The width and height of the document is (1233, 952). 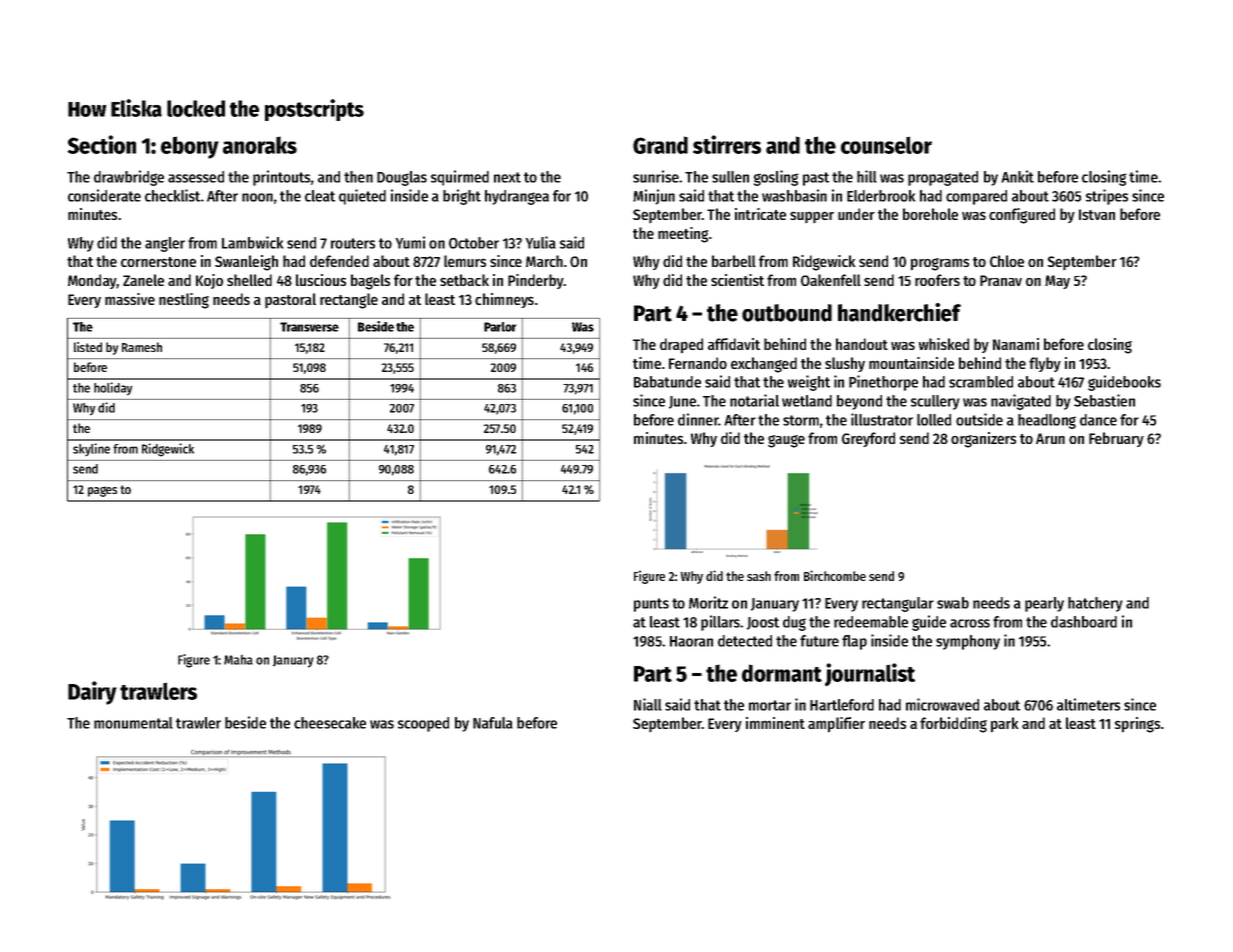 I want to click on stripes, so click(x=1107, y=197).
